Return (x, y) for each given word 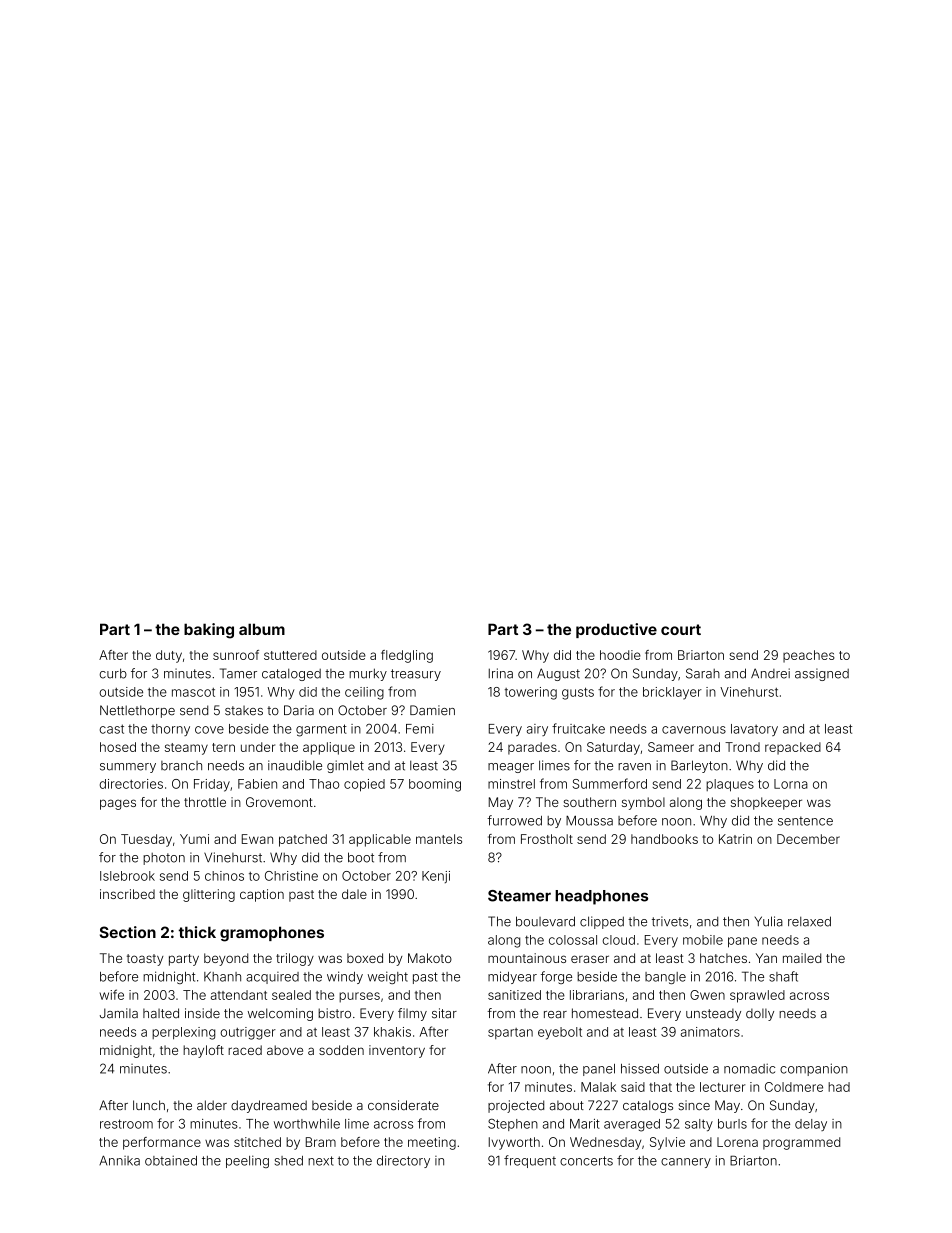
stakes (244, 711)
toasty (145, 960)
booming (435, 785)
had (839, 1087)
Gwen (707, 995)
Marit (585, 1124)
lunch (149, 1105)
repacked (793, 748)
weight (388, 977)
